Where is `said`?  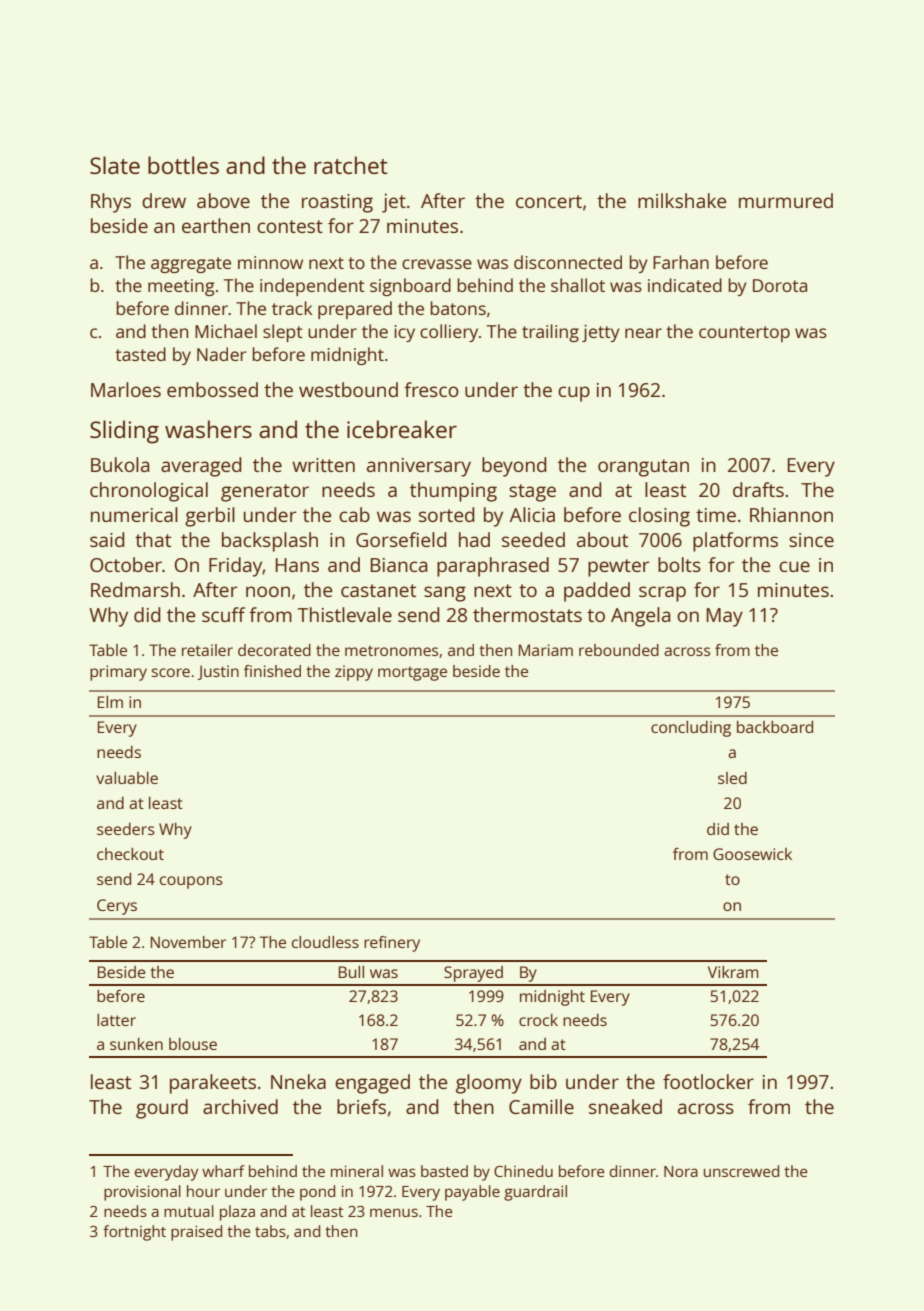 said is located at coordinates (107, 539).
